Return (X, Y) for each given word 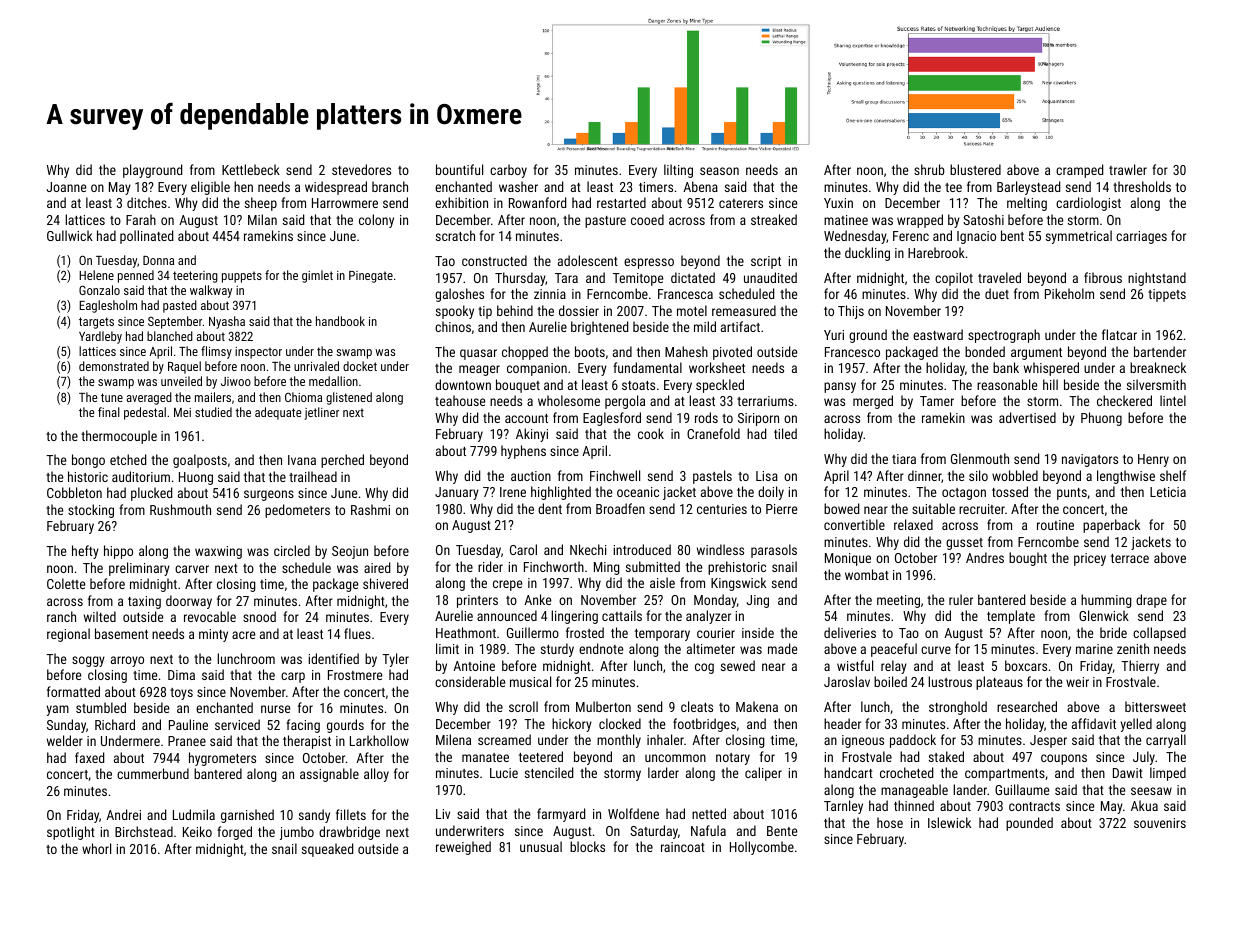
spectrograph (1004, 336)
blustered (975, 169)
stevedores (361, 169)
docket (360, 366)
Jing (758, 601)
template (1011, 617)
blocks (587, 846)
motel (692, 310)
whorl (96, 848)
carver (192, 569)
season (719, 171)
